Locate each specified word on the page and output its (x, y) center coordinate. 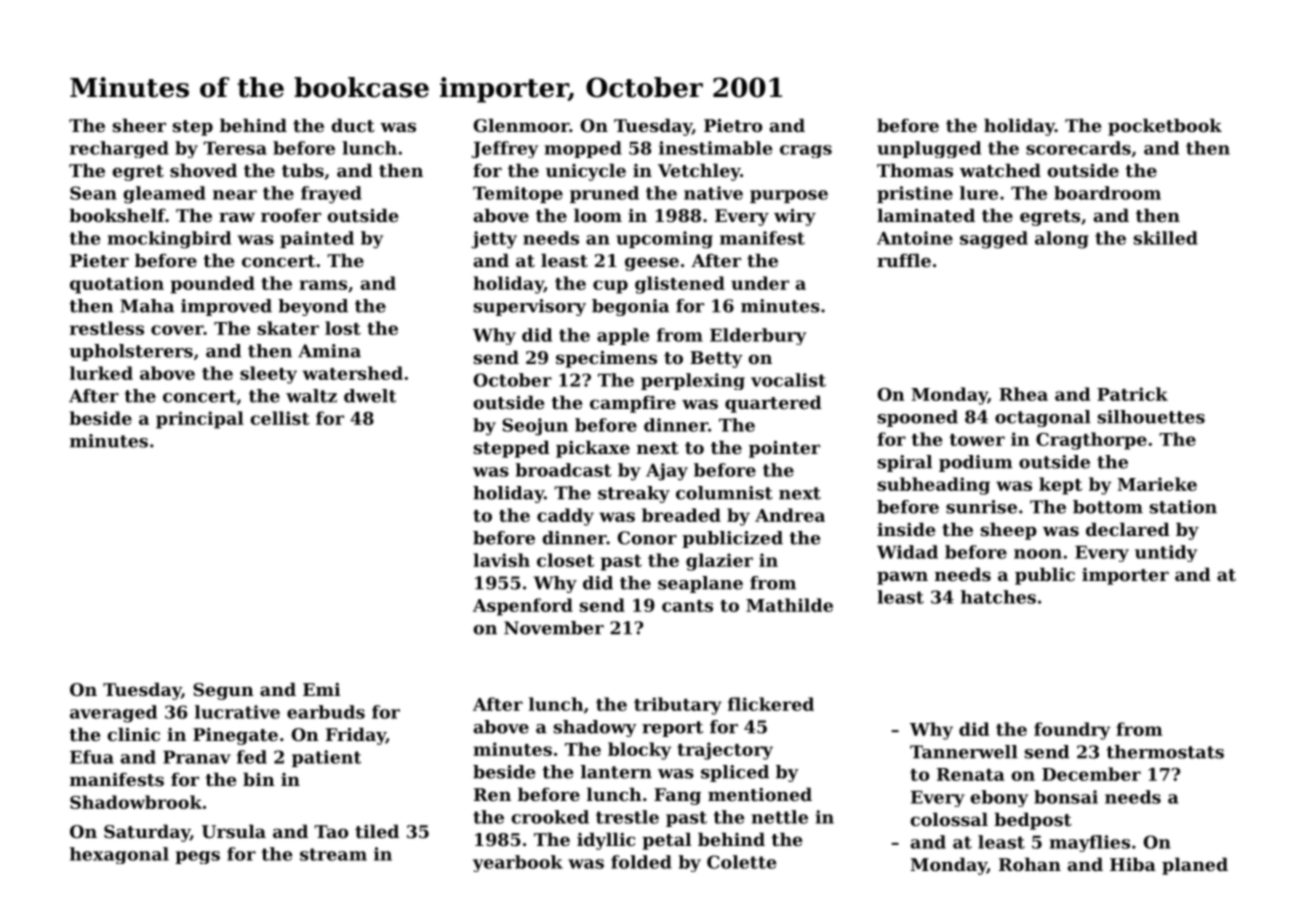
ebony (999, 798)
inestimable (715, 148)
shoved (203, 170)
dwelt (370, 396)
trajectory (725, 751)
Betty (716, 359)
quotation (117, 285)
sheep (1009, 531)
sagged (994, 240)
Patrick (1132, 394)
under (760, 283)
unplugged (929, 149)
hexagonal (119, 855)
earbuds (326, 712)
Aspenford (523, 607)
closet (565, 560)
